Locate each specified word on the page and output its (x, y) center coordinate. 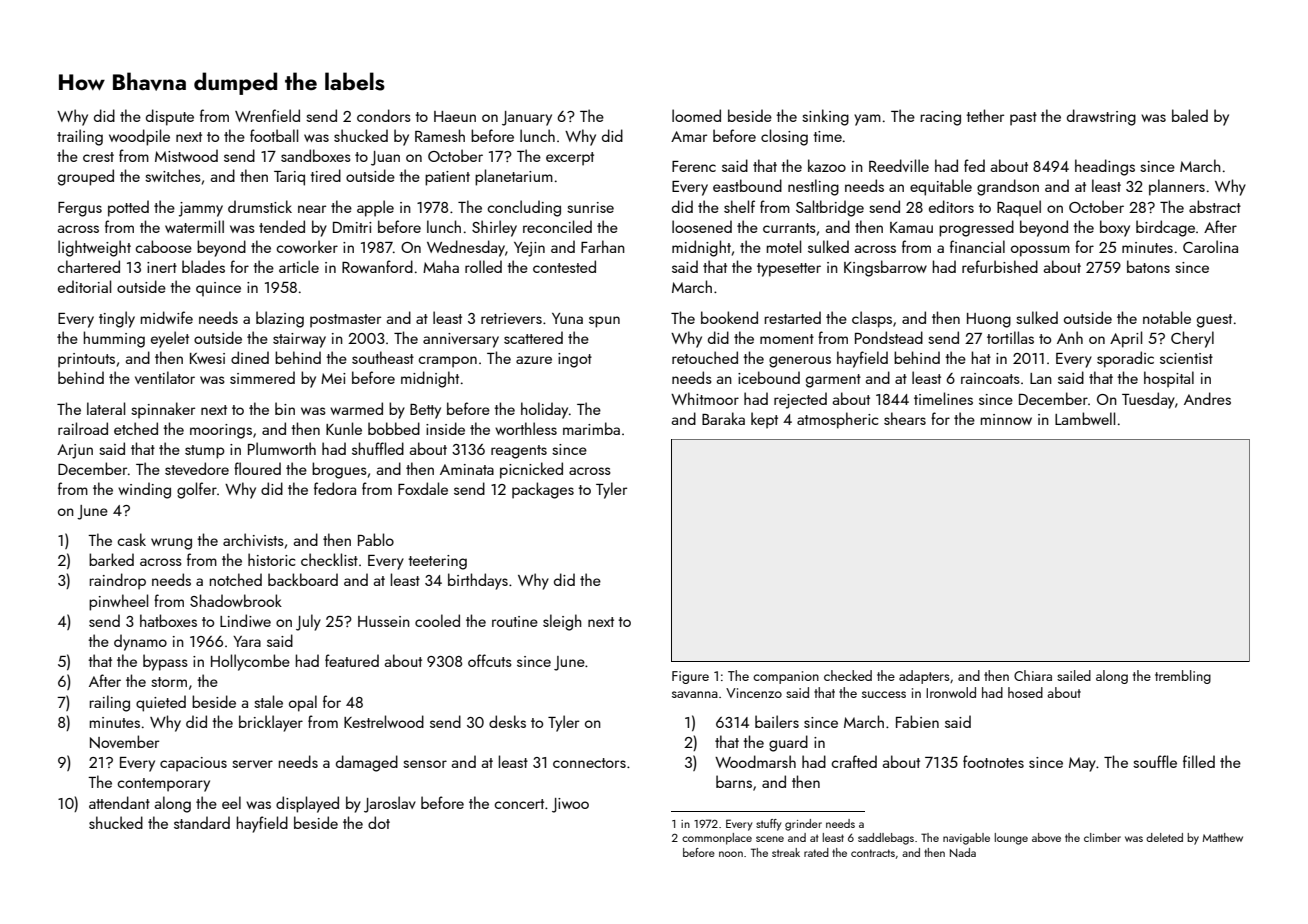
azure (534, 360)
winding (144, 490)
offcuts (490, 660)
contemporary (163, 785)
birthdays (478, 581)
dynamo (140, 642)
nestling (813, 187)
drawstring (1101, 117)
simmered (262, 377)
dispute (170, 117)
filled (1199, 761)
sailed (1074, 675)
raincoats (990, 378)
